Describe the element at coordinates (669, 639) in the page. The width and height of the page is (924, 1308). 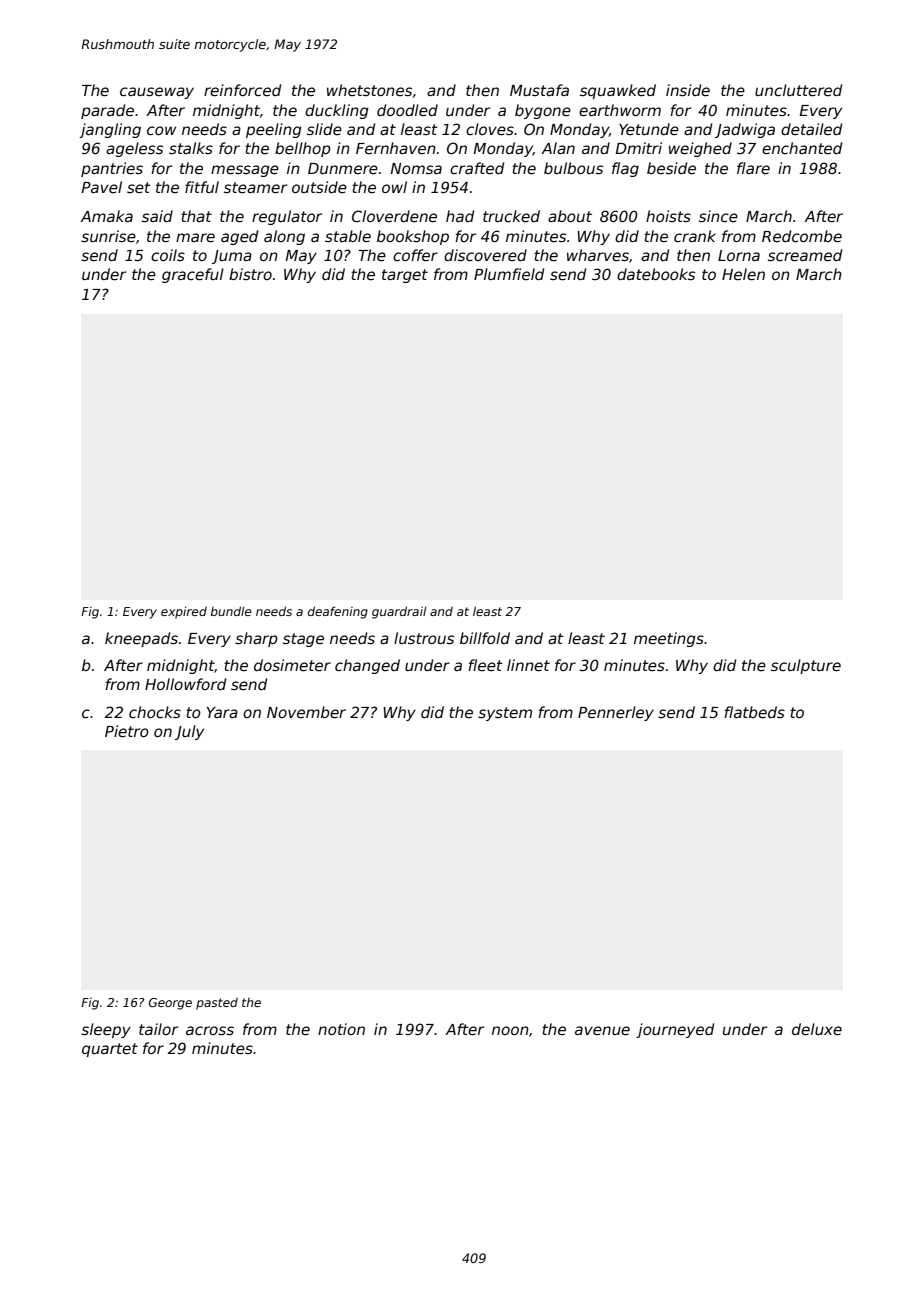
I see `meetings` at that location.
